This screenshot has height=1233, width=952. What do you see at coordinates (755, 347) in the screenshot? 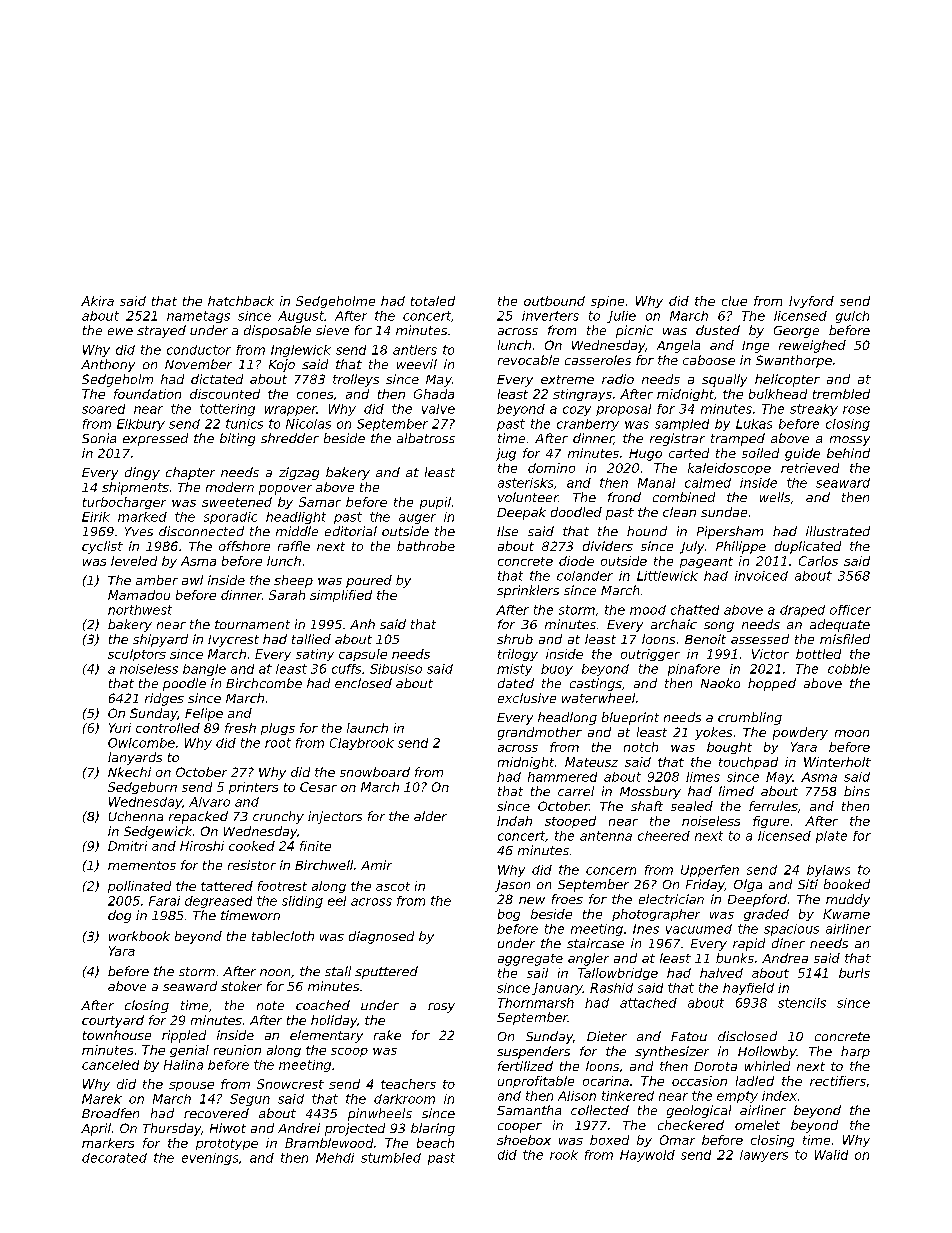
I see `Inge` at bounding box center [755, 347].
